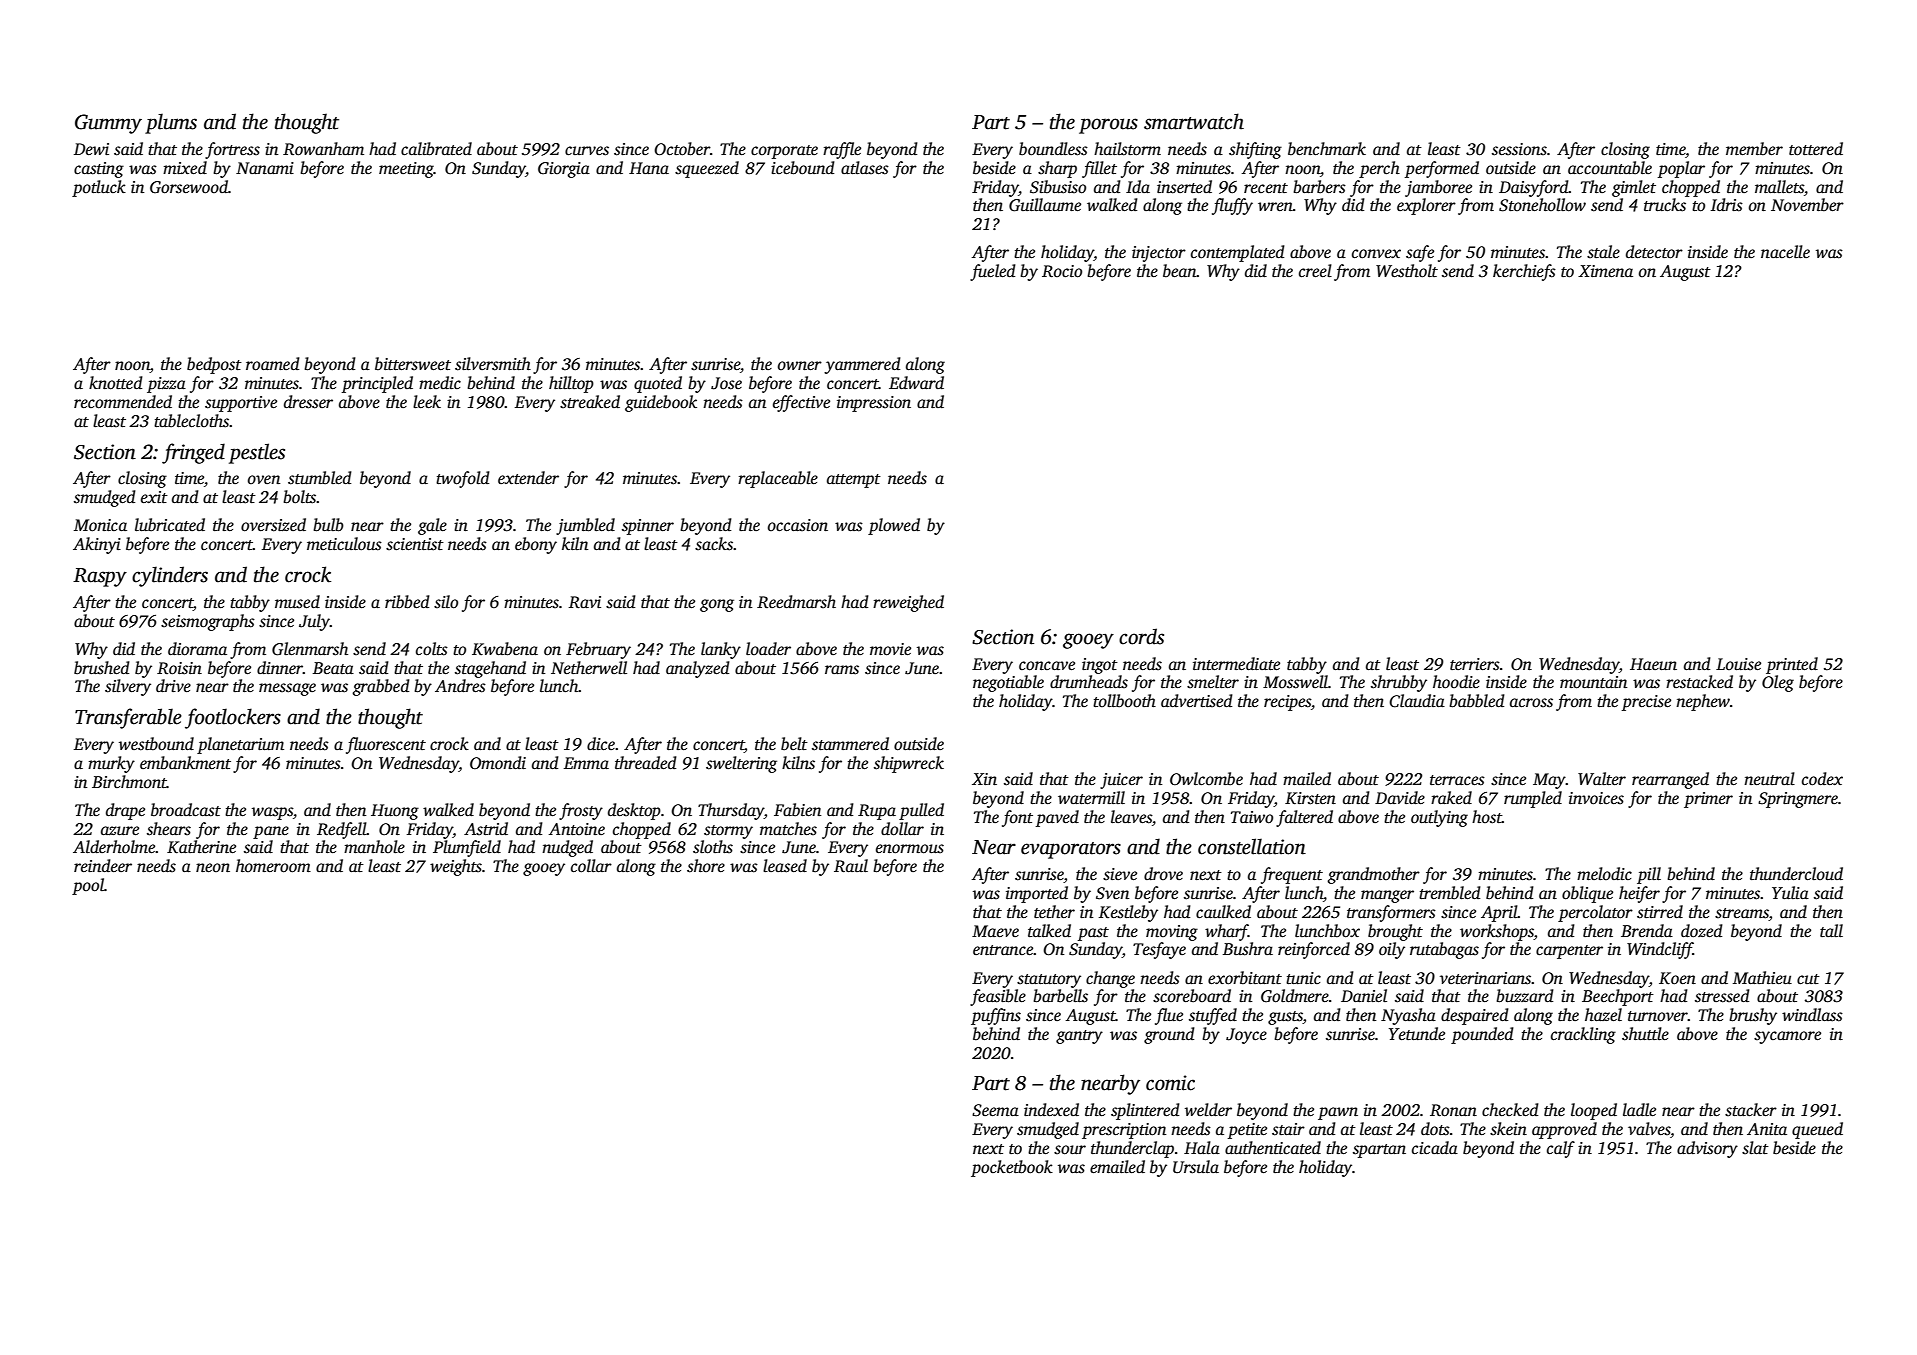 The height and width of the screenshot is (1355, 1917). I want to click on Glenmarsh, so click(310, 649).
